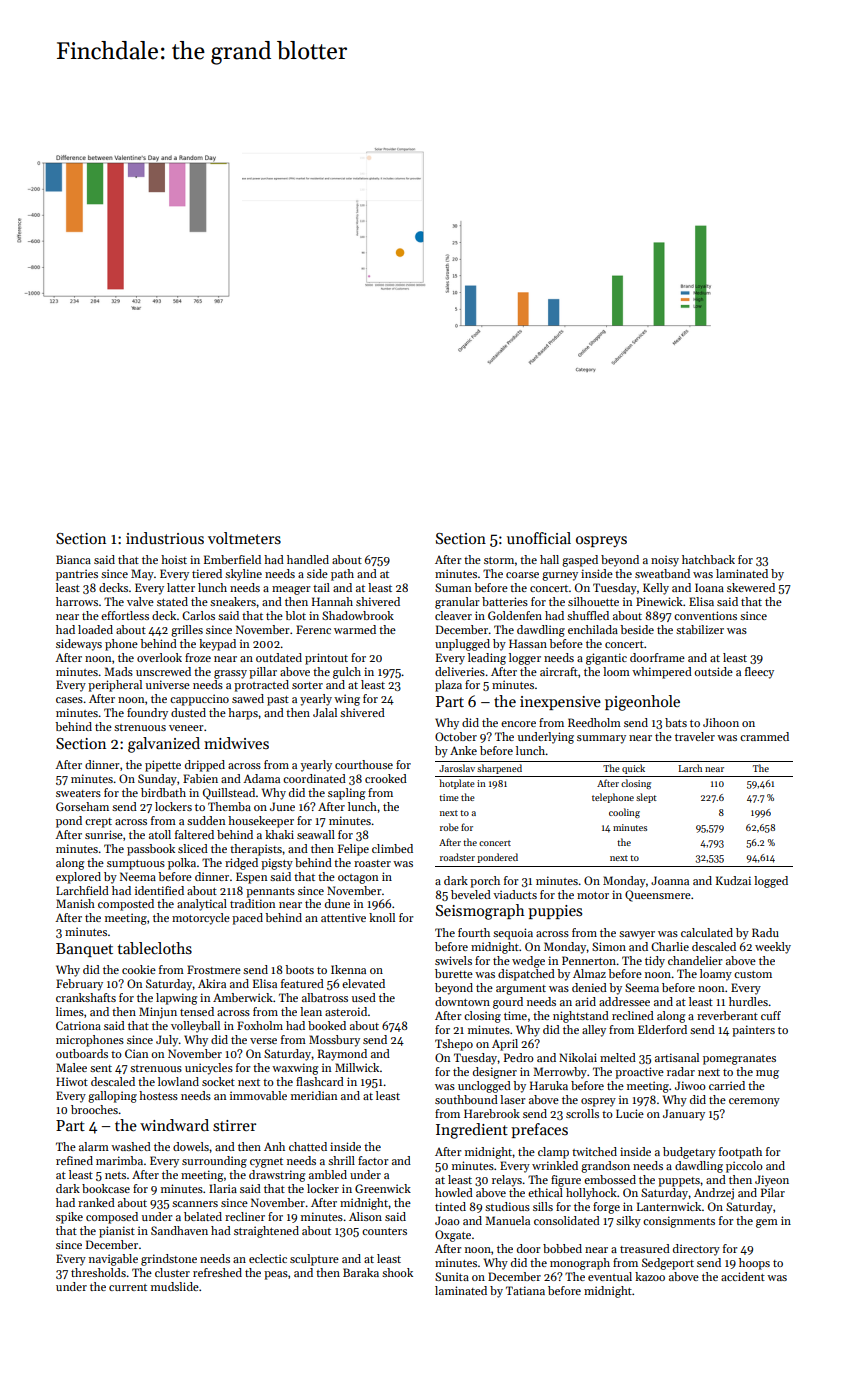 This document has width=849, height=1400. Describe the element at coordinates (485, 882) in the document. I see `porch` at that location.
